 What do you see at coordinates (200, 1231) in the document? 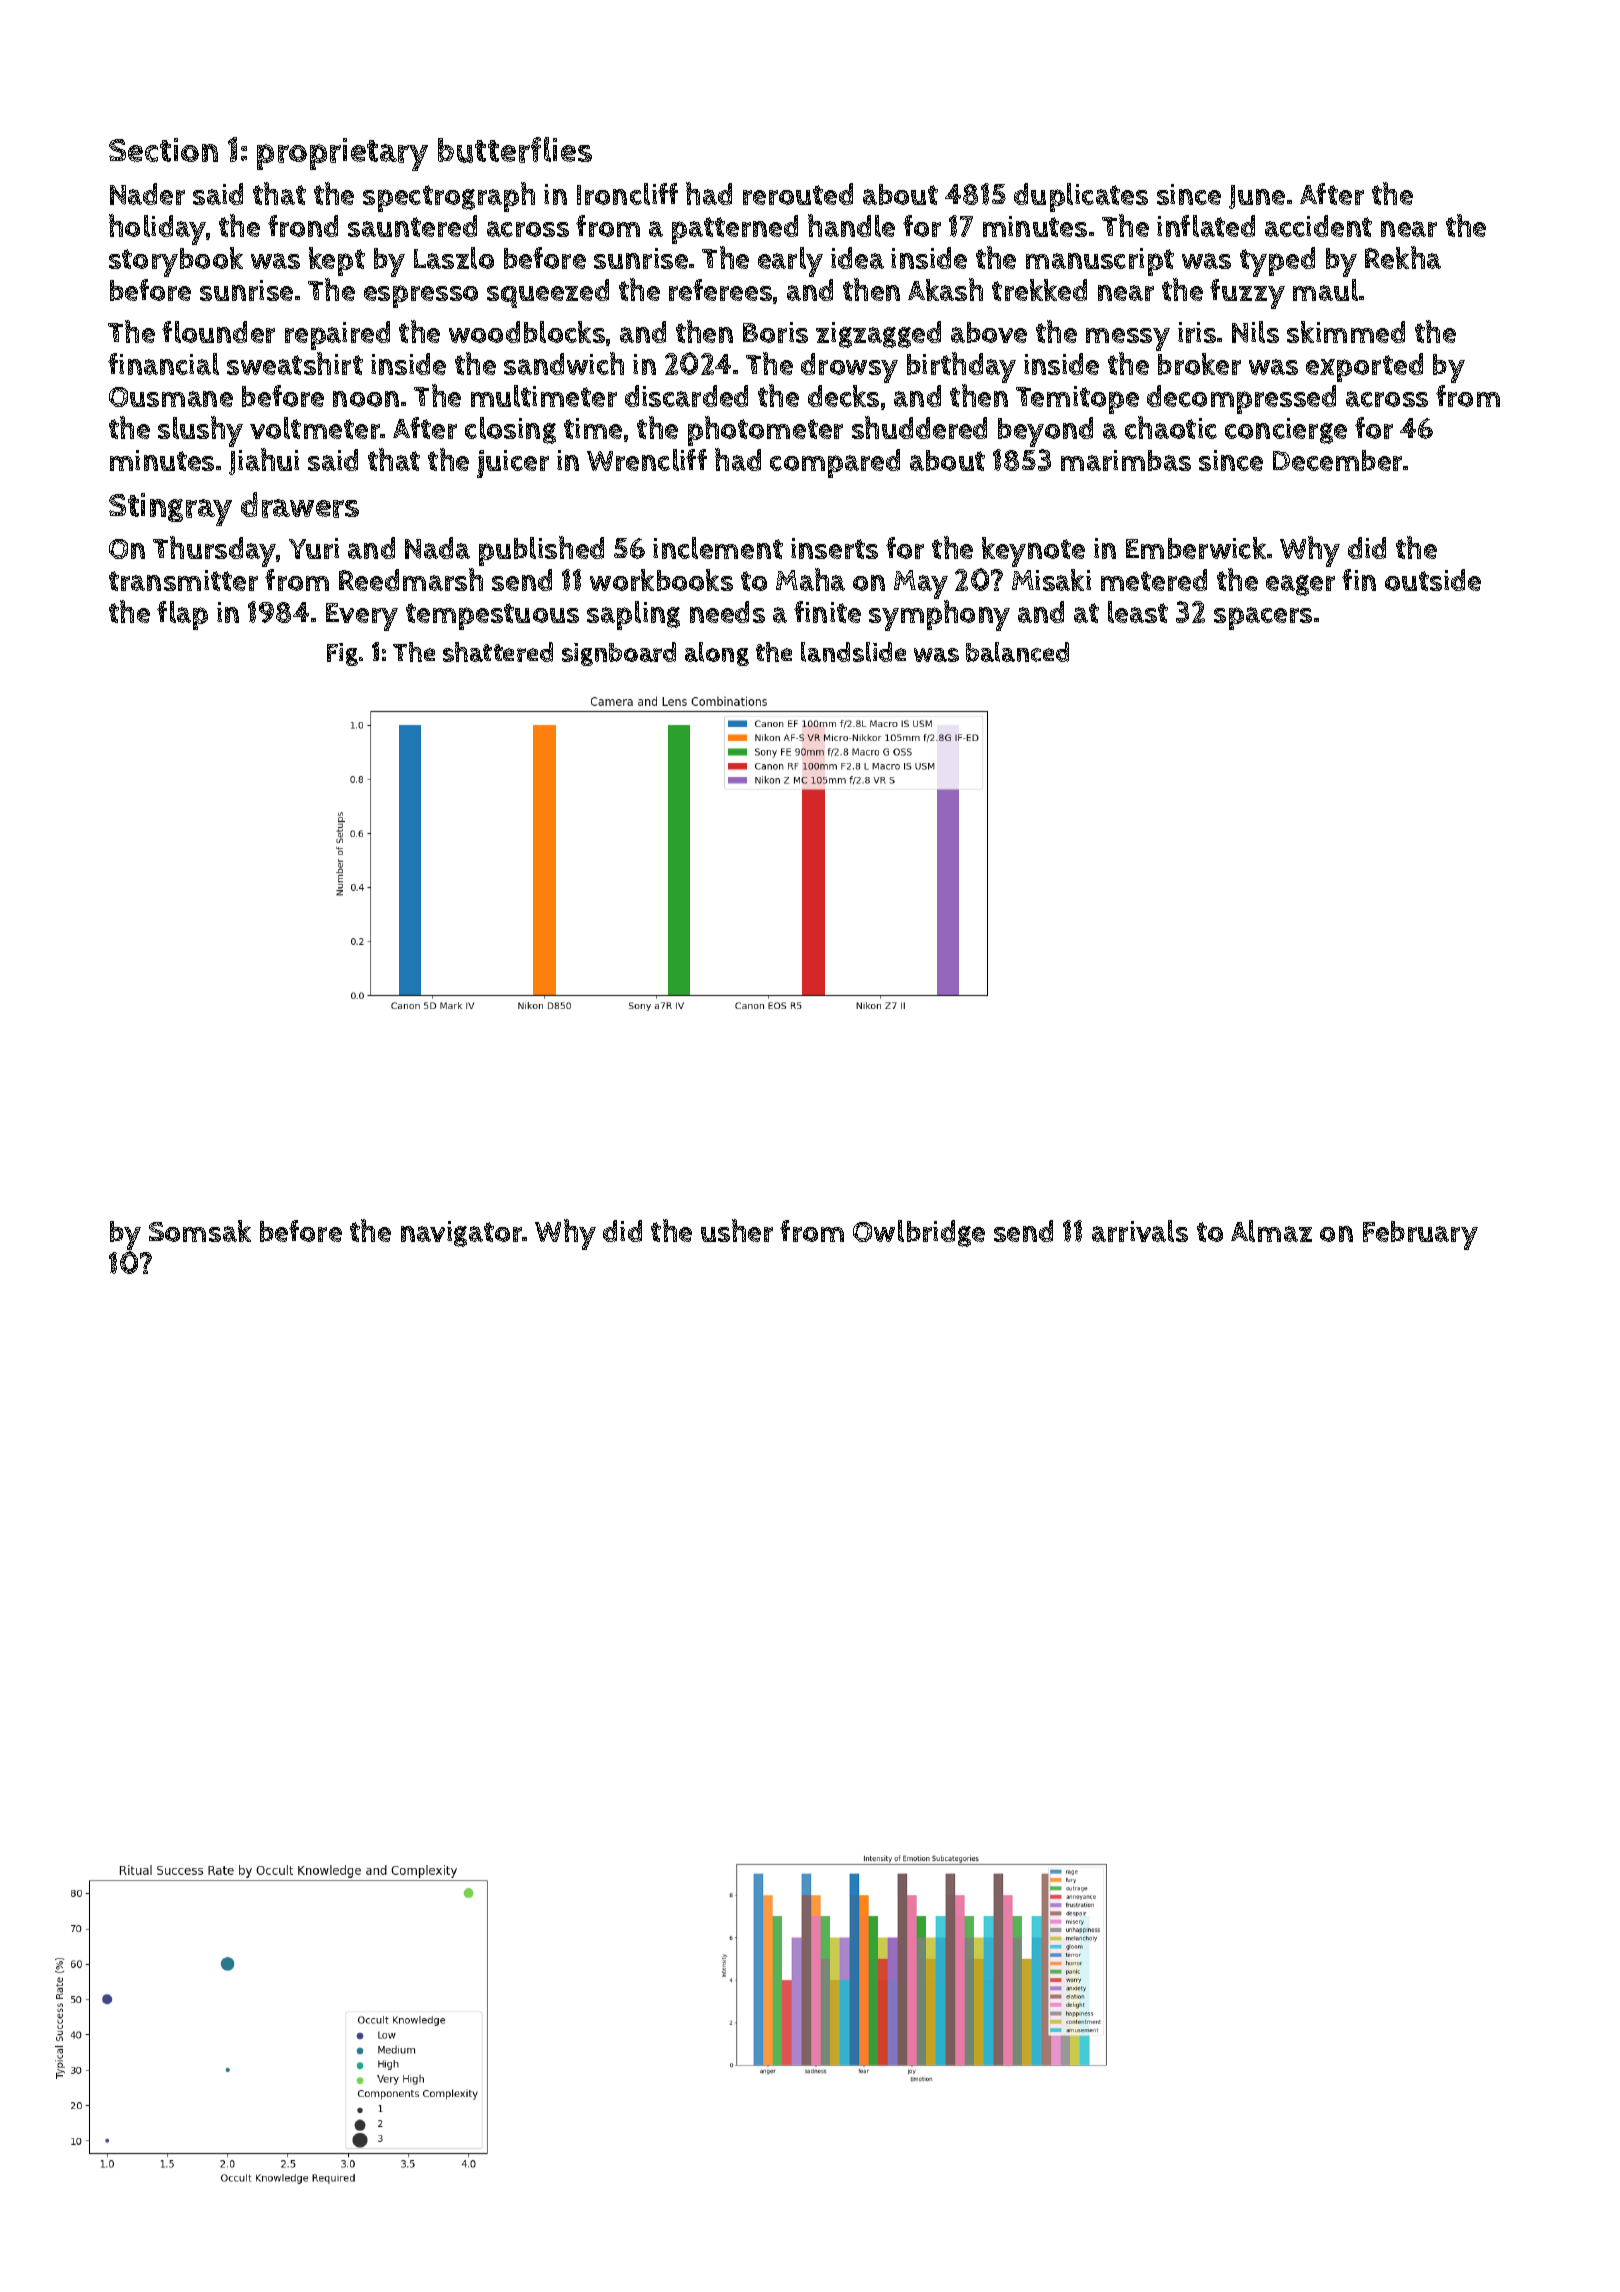
I see `Somsak` at bounding box center [200, 1231].
